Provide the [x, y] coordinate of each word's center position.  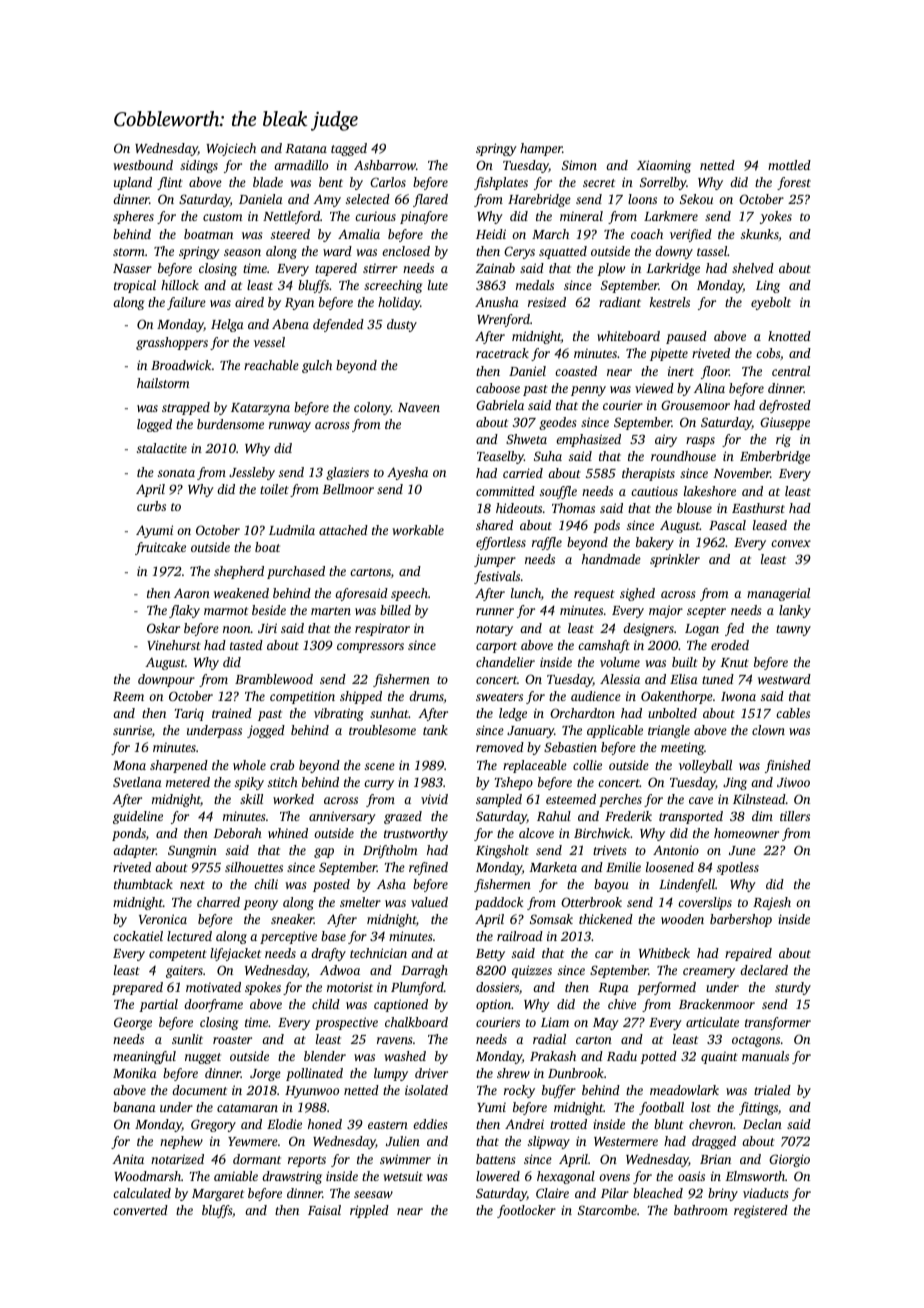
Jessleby [252, 473]
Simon [579, 165]
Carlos [388, 182]
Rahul [554, 816]
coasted [576, 371]
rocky [519, 1091]
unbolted [672, 713]
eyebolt [771, 303]
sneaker [292, 919]
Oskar [163, 628]
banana [134, 1107]
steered [290, 234]
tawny [793, 630]
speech [409, 594]
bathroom [701, 1210]
